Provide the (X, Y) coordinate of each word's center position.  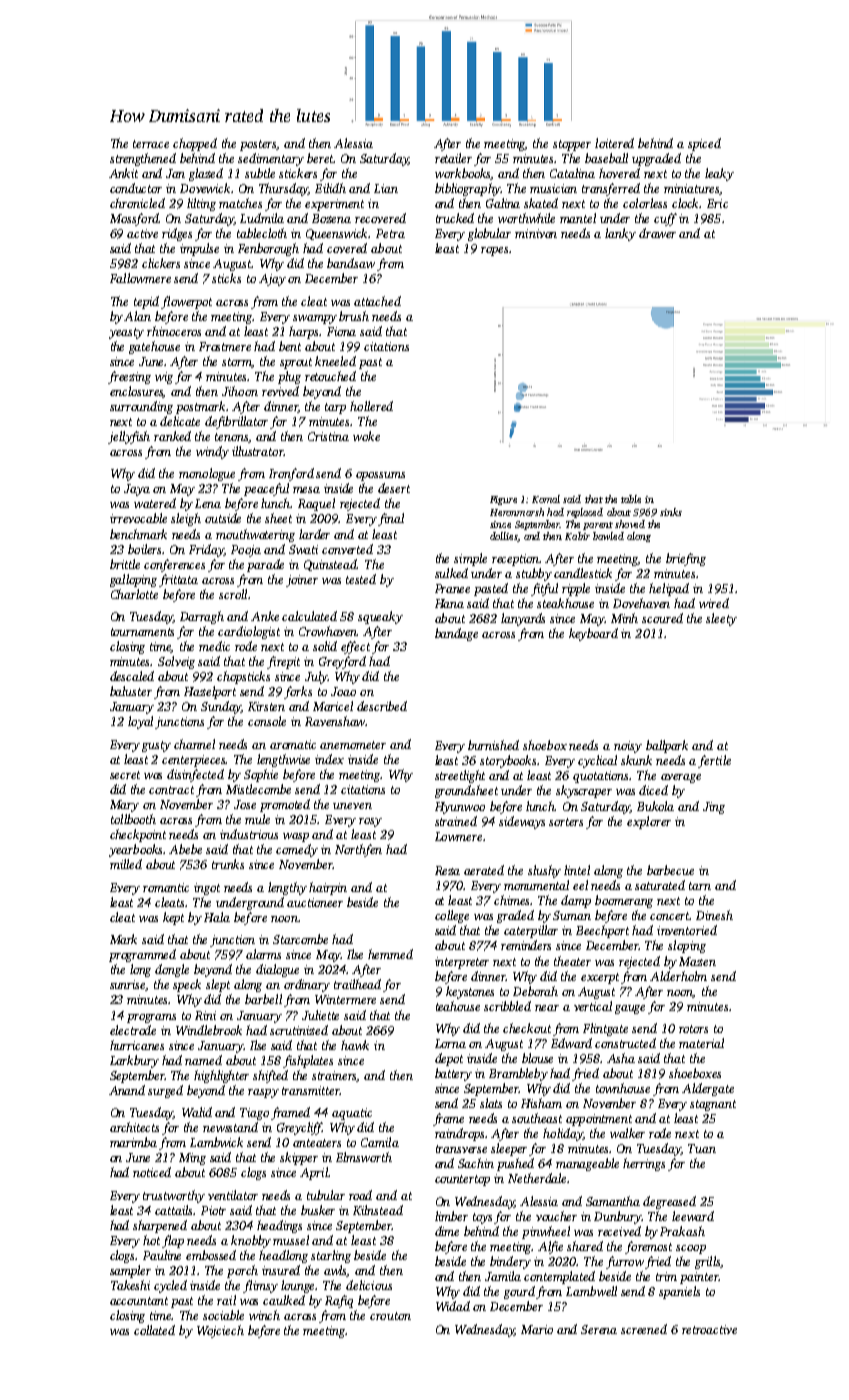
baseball (606, 158)
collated (154, 1330)
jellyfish (129, 437)
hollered (371, 406)
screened (644, 1329)
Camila (380, 1142)
